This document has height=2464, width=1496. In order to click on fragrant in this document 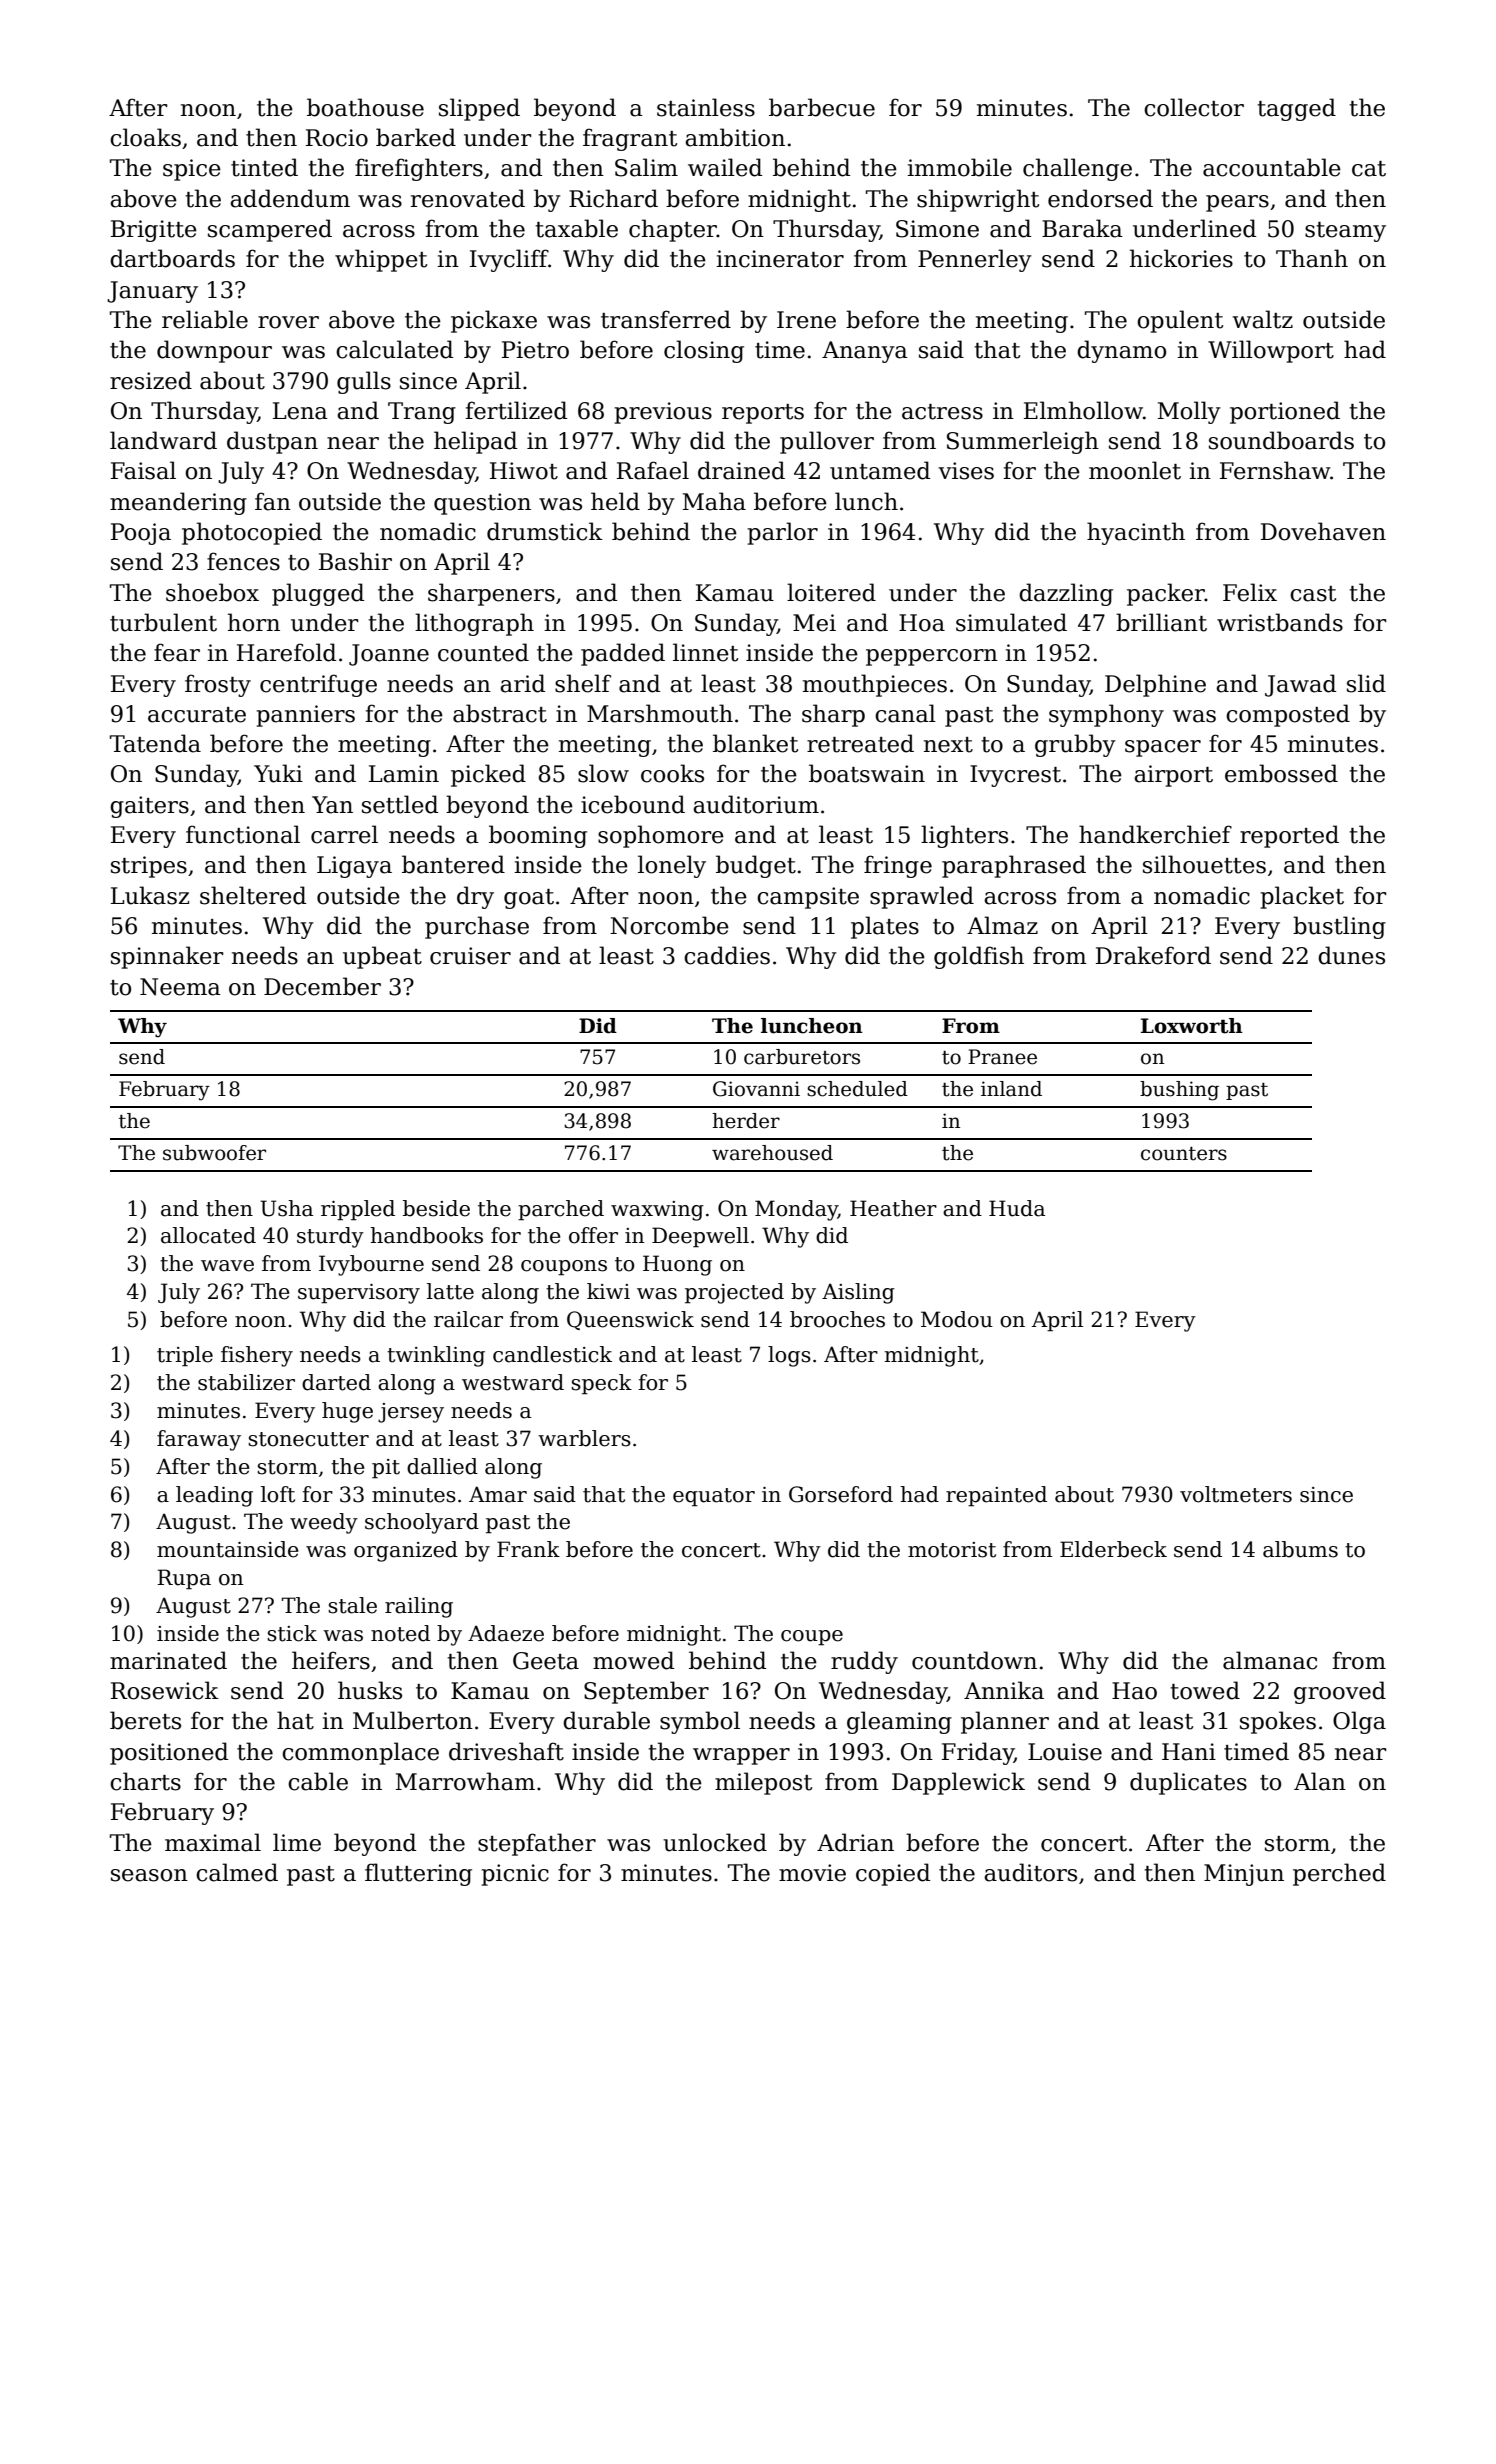, I will do `click(630, 139)`.
